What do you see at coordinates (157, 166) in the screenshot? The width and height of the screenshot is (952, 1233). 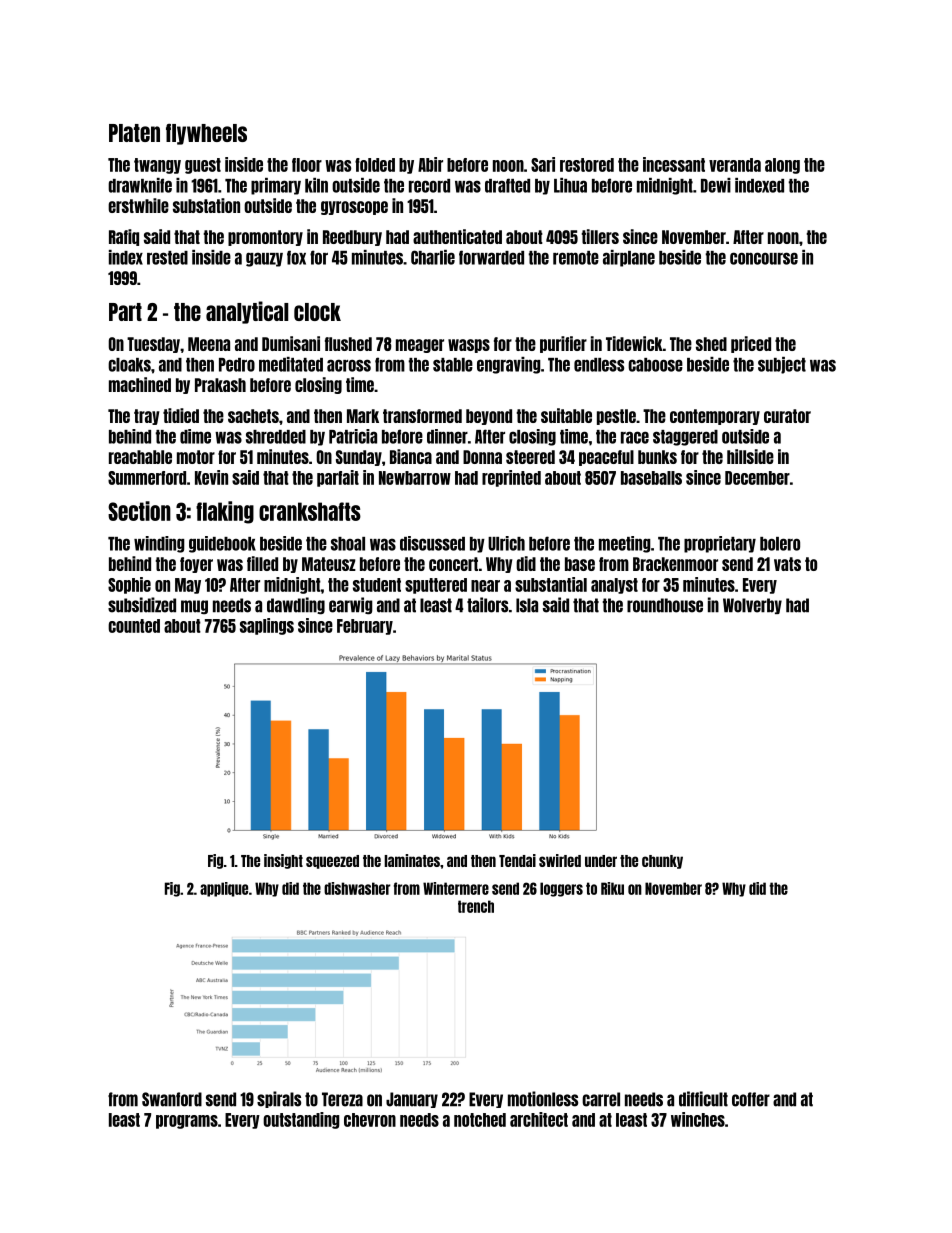 I see `twangy` at bounding box center [157, 166].
